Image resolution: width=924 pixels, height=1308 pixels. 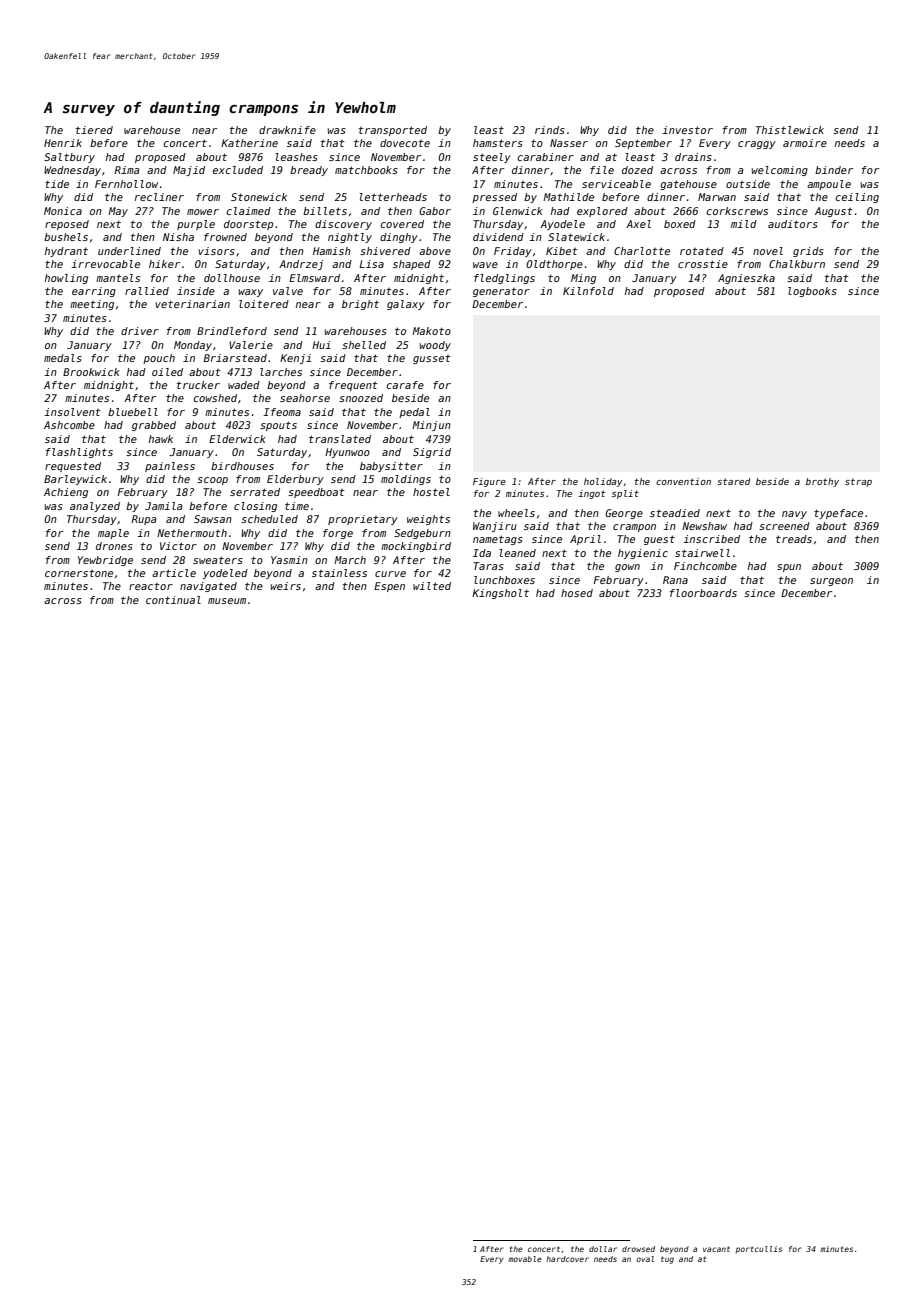 I want to click on Thistlewick, so click(x=790, y=130).
